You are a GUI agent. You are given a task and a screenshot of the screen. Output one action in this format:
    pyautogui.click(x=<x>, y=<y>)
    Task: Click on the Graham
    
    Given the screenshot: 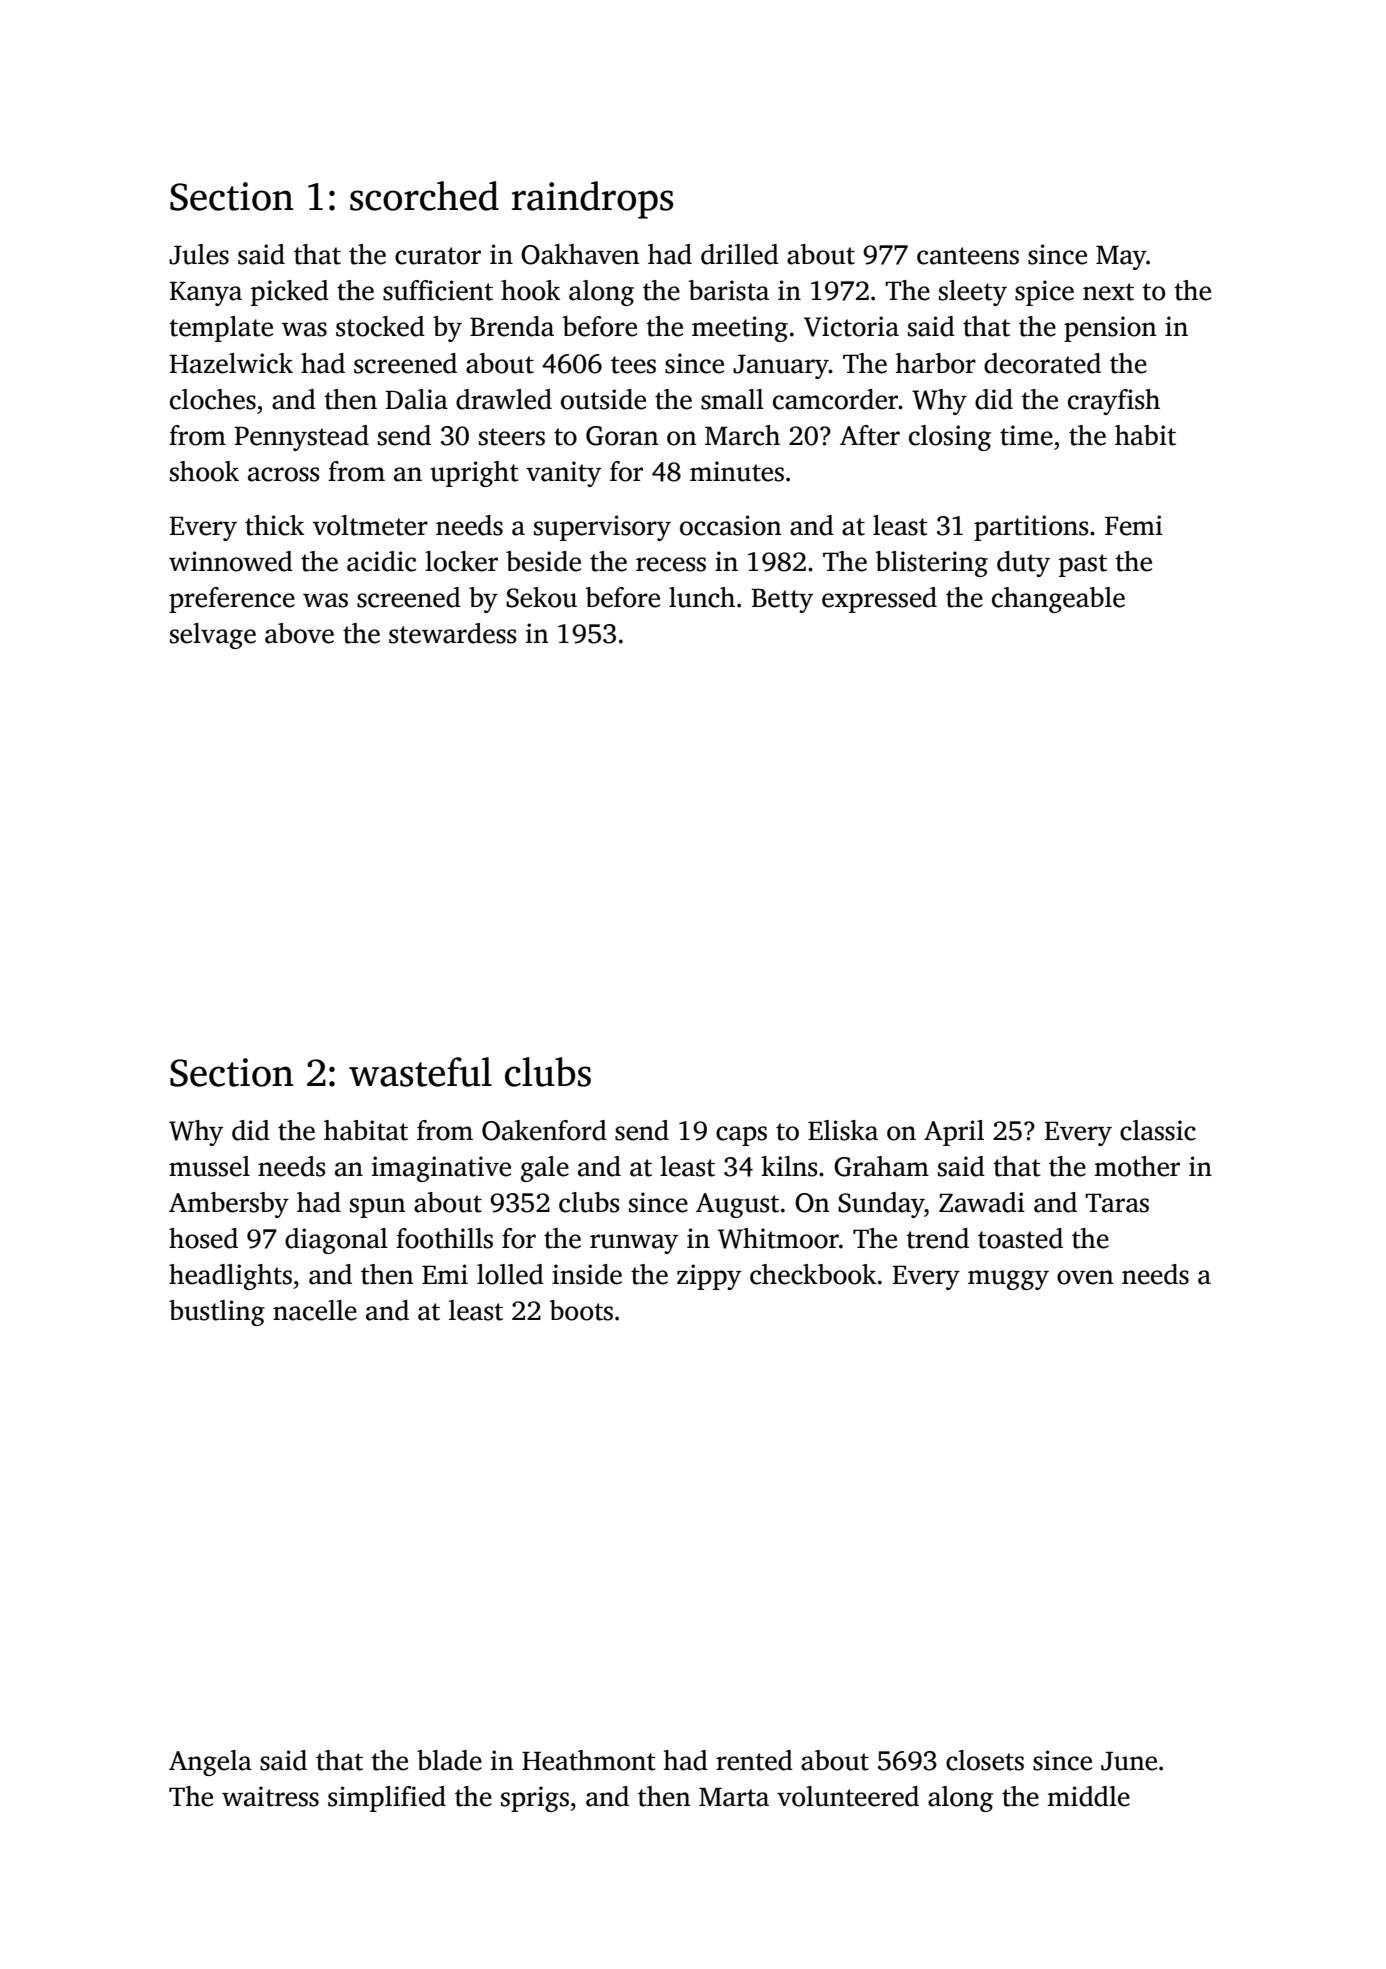 What is the action you would take?
    pyautogui.click(x=881, y=1166)
